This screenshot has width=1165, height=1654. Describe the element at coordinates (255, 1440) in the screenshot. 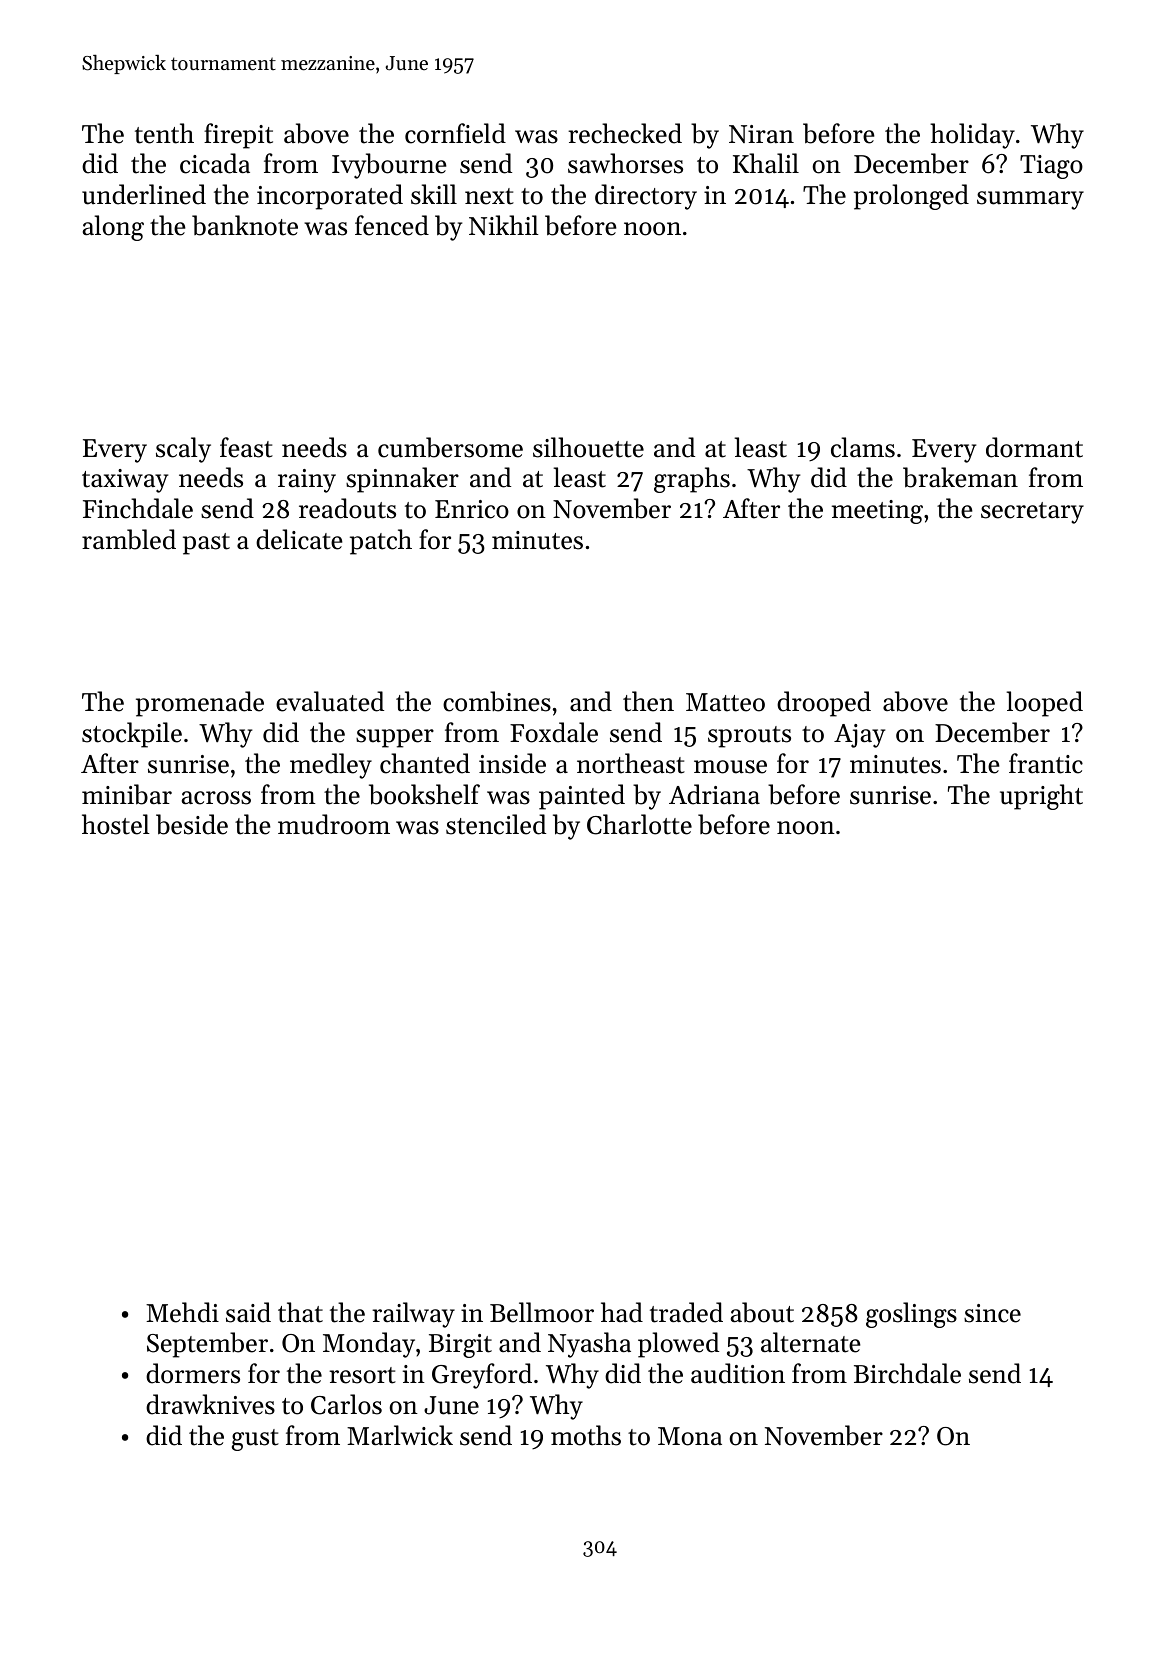

I see `gust` at that location.
